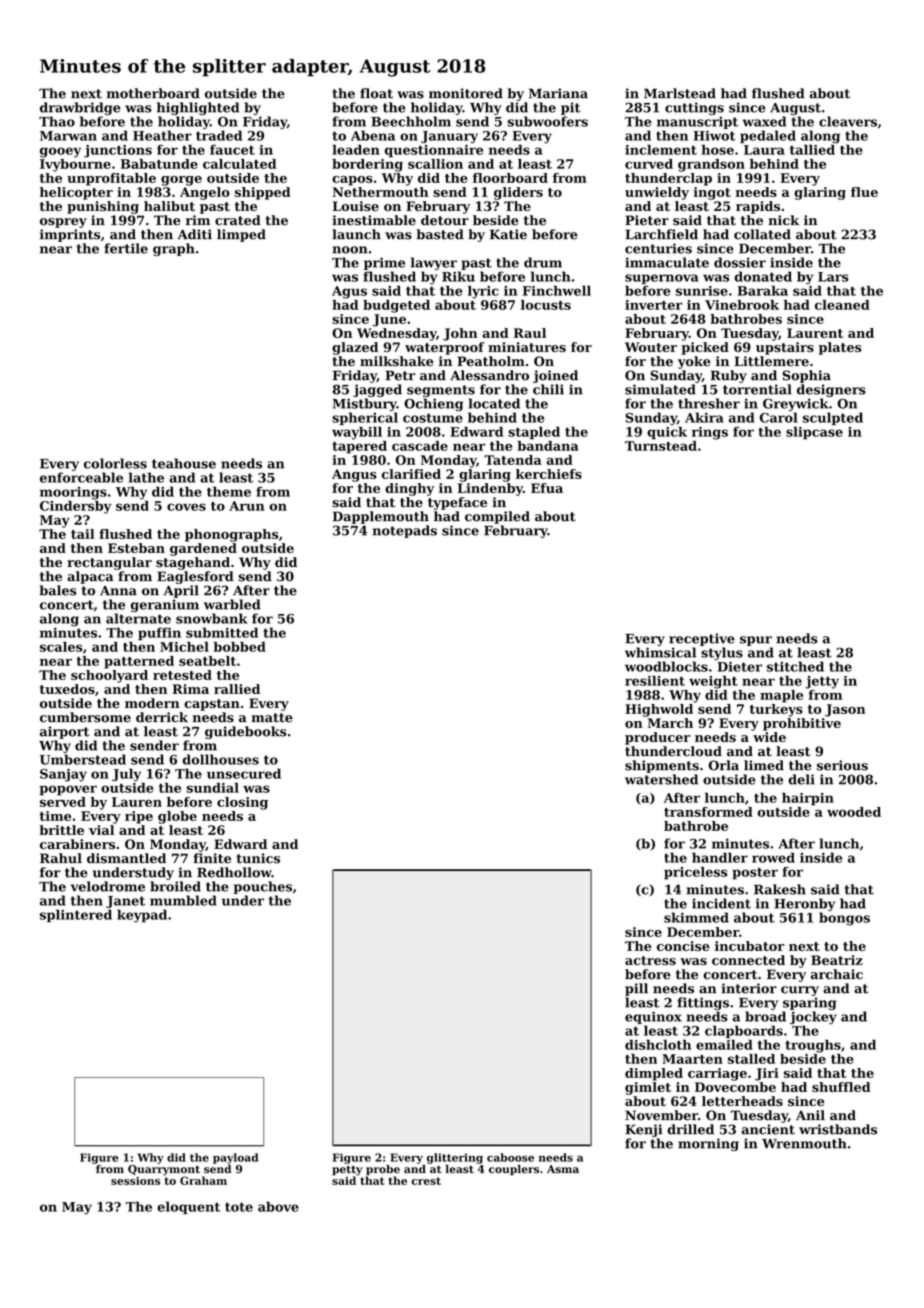 The width and height of the screenshot is (924, 1308). I want to click on Marlstead, so click(680, 93).
